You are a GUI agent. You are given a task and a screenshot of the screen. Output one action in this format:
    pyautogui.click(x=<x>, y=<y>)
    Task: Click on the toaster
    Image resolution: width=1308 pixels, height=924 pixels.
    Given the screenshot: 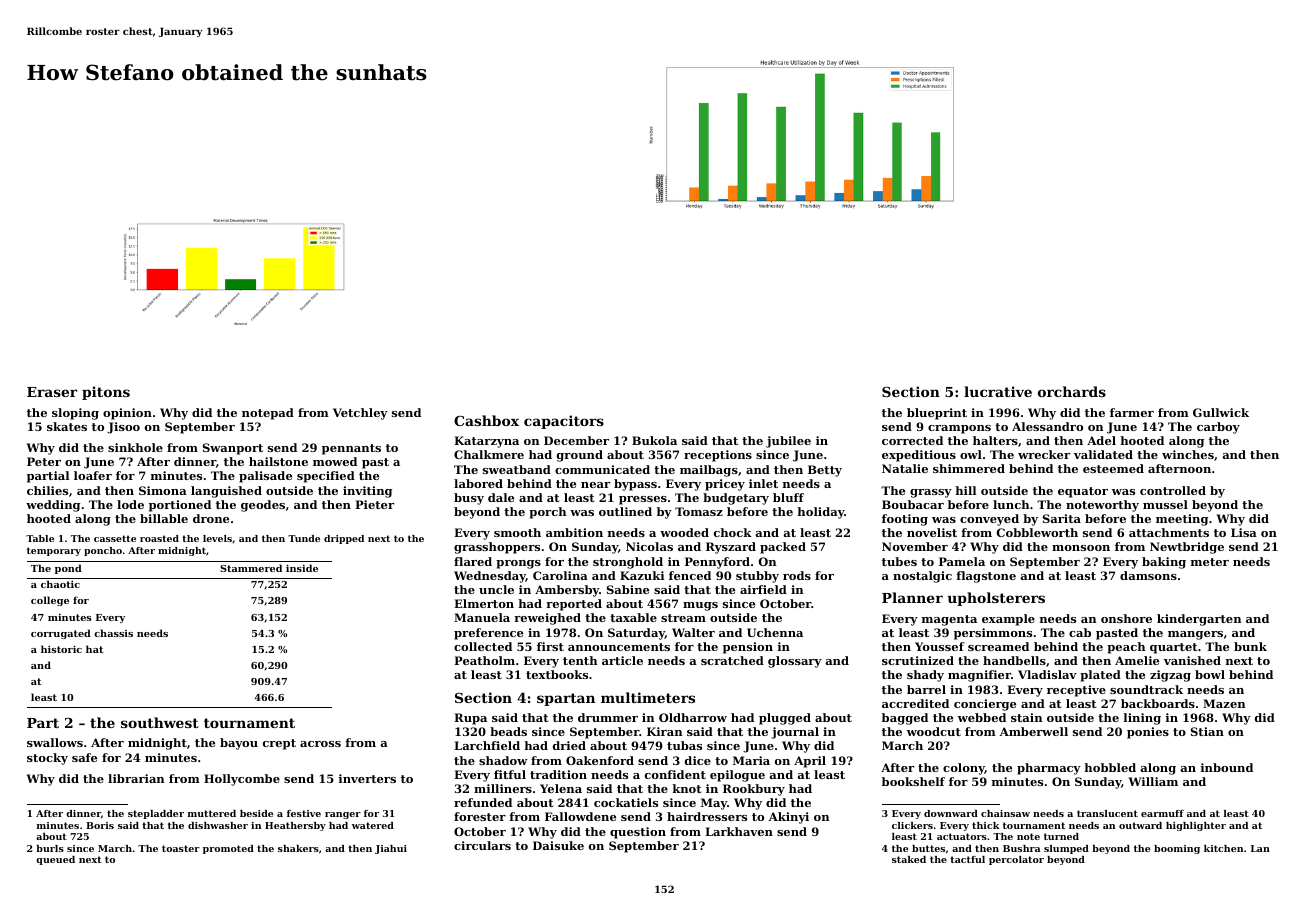 What is the action you would take?
    pyautogui.click(x=181, y=848)
